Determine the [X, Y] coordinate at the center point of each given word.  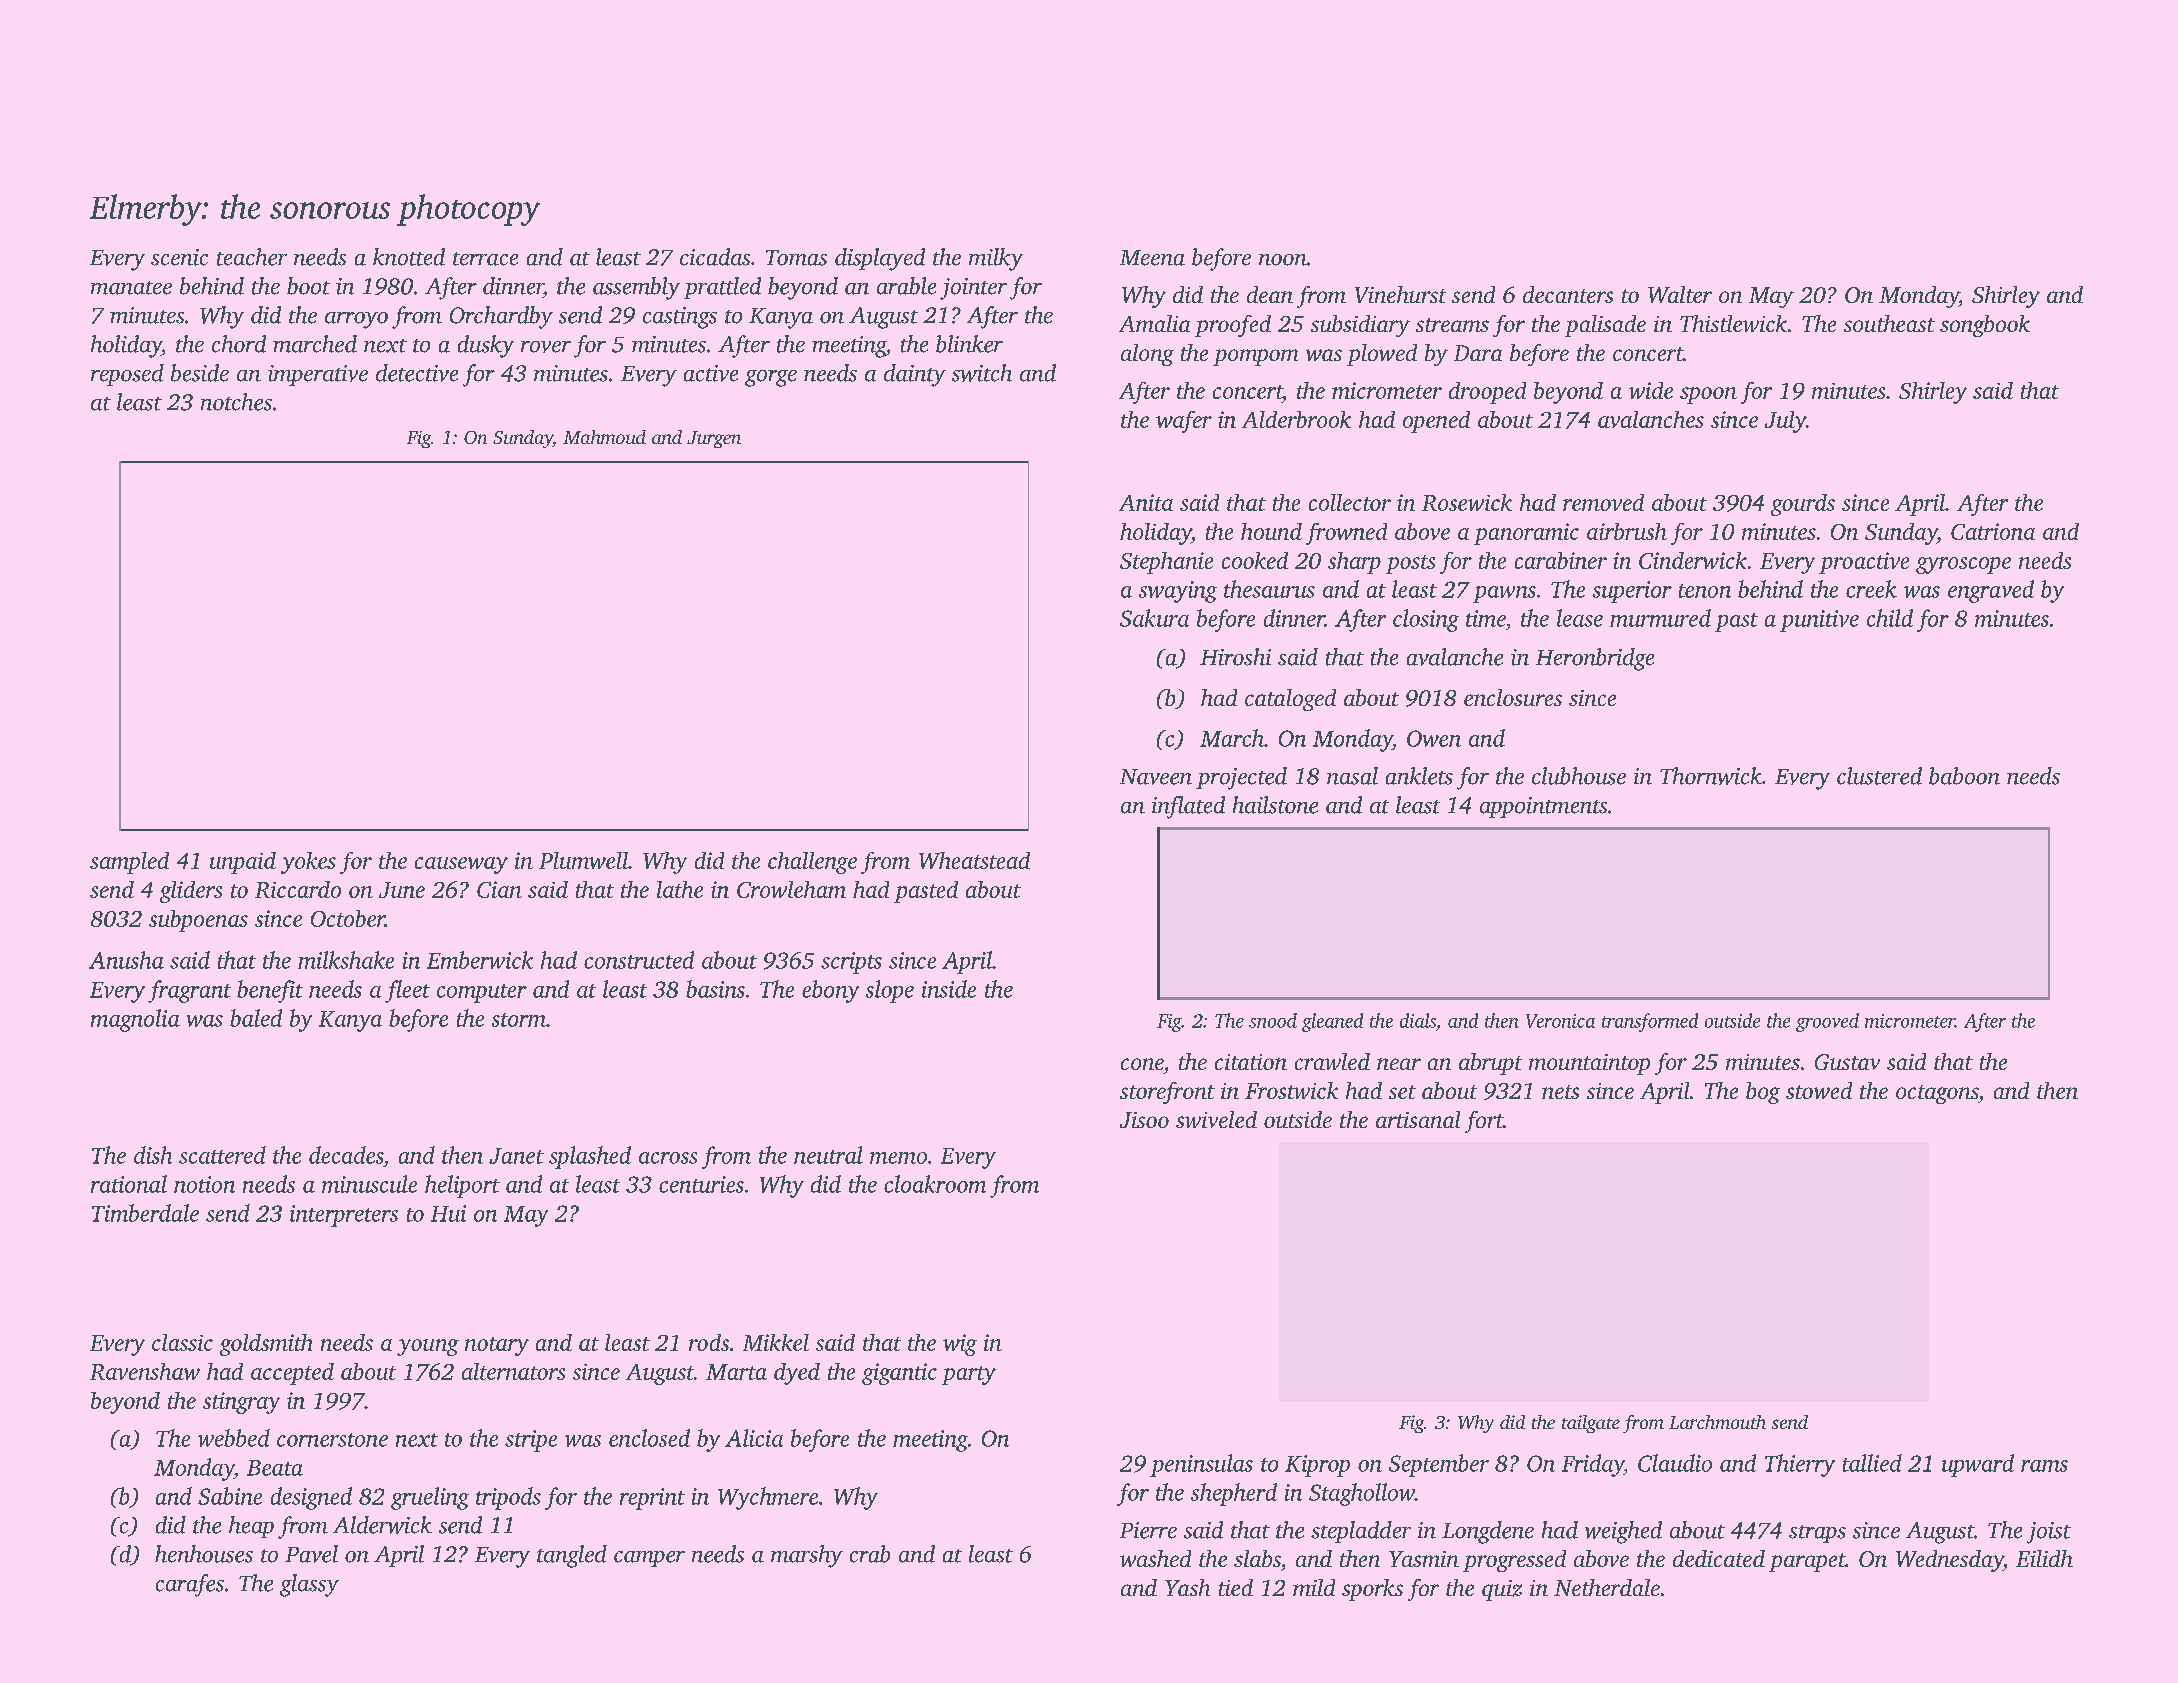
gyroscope [1963, 565]
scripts [851, 963]
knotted [409, 257]
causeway [461, 865]
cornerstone [332, 1440]
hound [1271, 531]
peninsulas [1201, 1465]
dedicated [1719, 1558]
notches [236, 402]
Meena [1152, 258]
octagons [1937, 1094]
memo [898, 1158]
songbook [1985, 326]
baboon [1964, 776]
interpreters [344, 1216]
